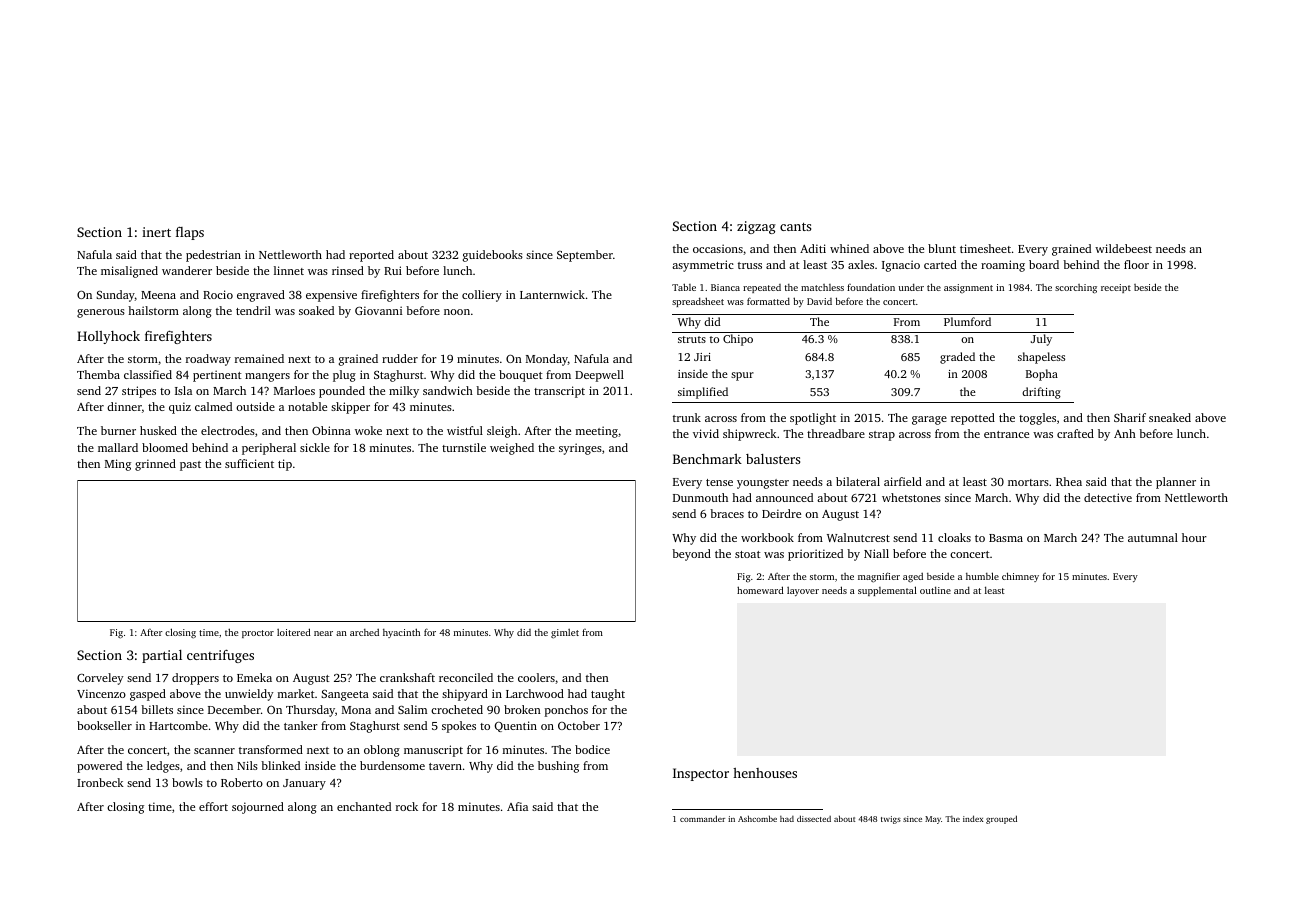  Describe the element at coordinates (942, 248) in the page. I see `blunt` at that location.
